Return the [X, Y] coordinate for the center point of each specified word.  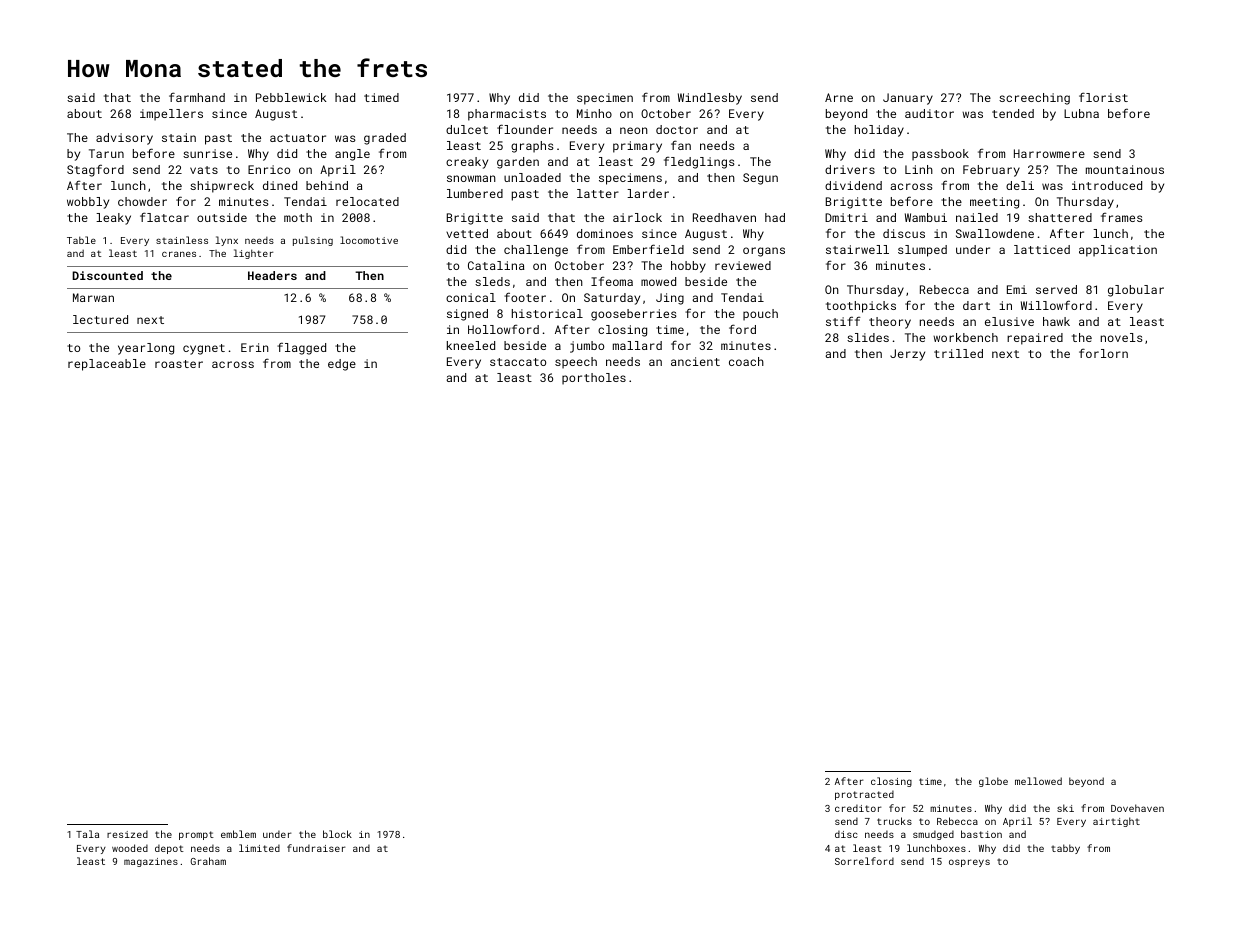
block [337, 834]
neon [634, 130]
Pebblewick [291, 97]
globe [993, 782]
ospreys [969, 863]
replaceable [107, 365]
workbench [965, 337]
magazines [151, 862]
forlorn [1103, 353]
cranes [179, 254]
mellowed [1038, 781]
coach [746, 361]
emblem [238, 834]
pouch [760, 315]
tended [1013, 113]
